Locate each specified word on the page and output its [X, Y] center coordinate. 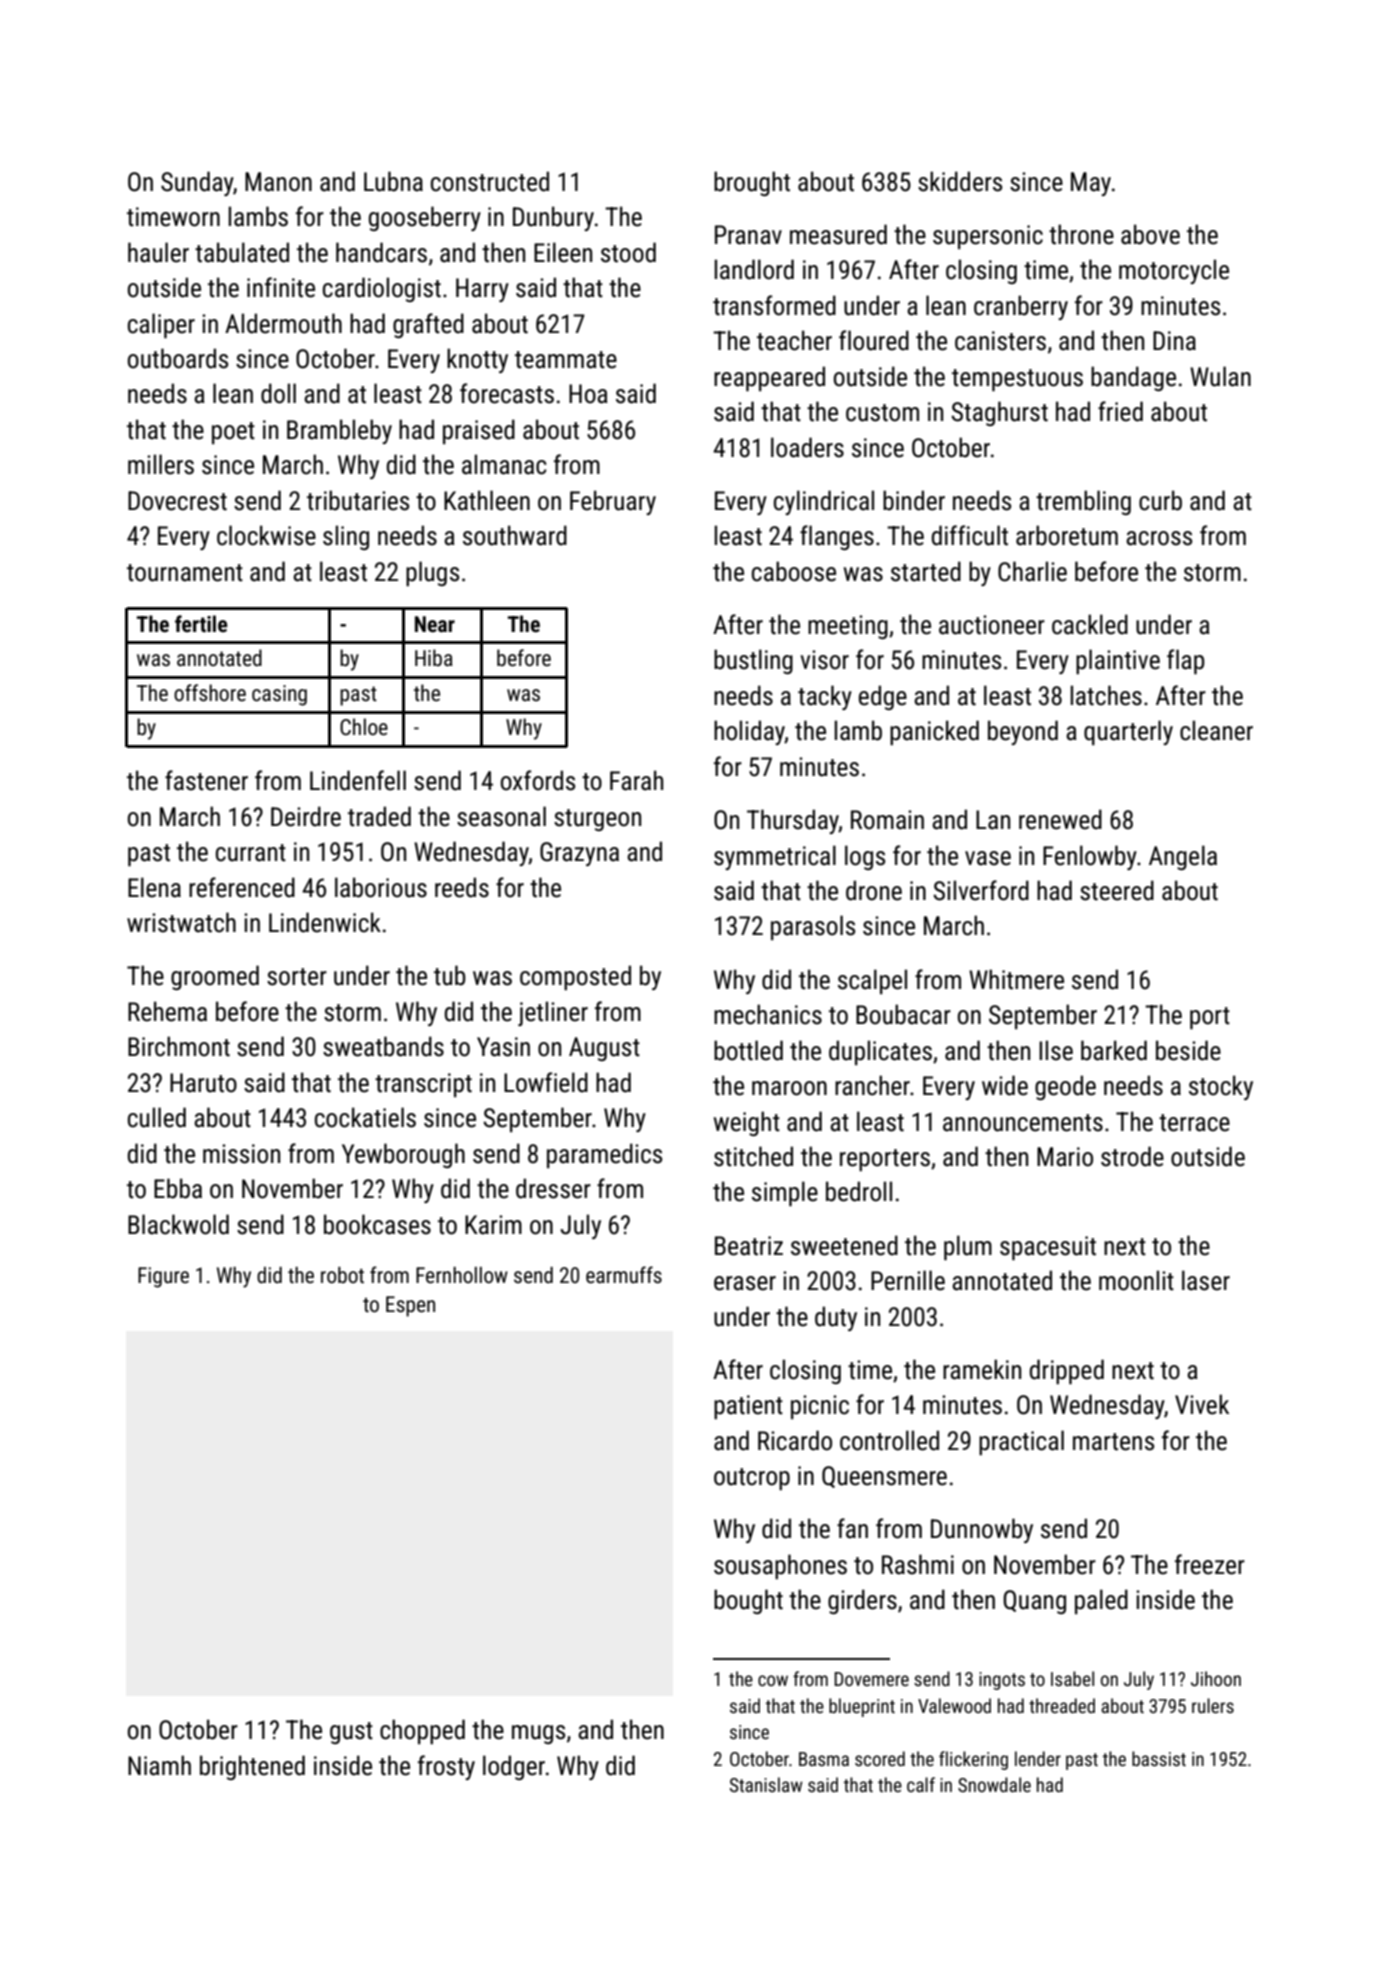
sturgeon [597, 820]
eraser [745, 1283]
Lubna [393, 181]
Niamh [159, 1765]
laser [1206, 1280]
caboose [794, 571]
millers [161, 464]
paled [1101, 1601]
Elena [154, 887]
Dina [1174, 341]
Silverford [981, 890]
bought [748, 1601]
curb [1160, 500]
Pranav [748, 235]
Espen [410, 1306]
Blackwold [178, 1224]
